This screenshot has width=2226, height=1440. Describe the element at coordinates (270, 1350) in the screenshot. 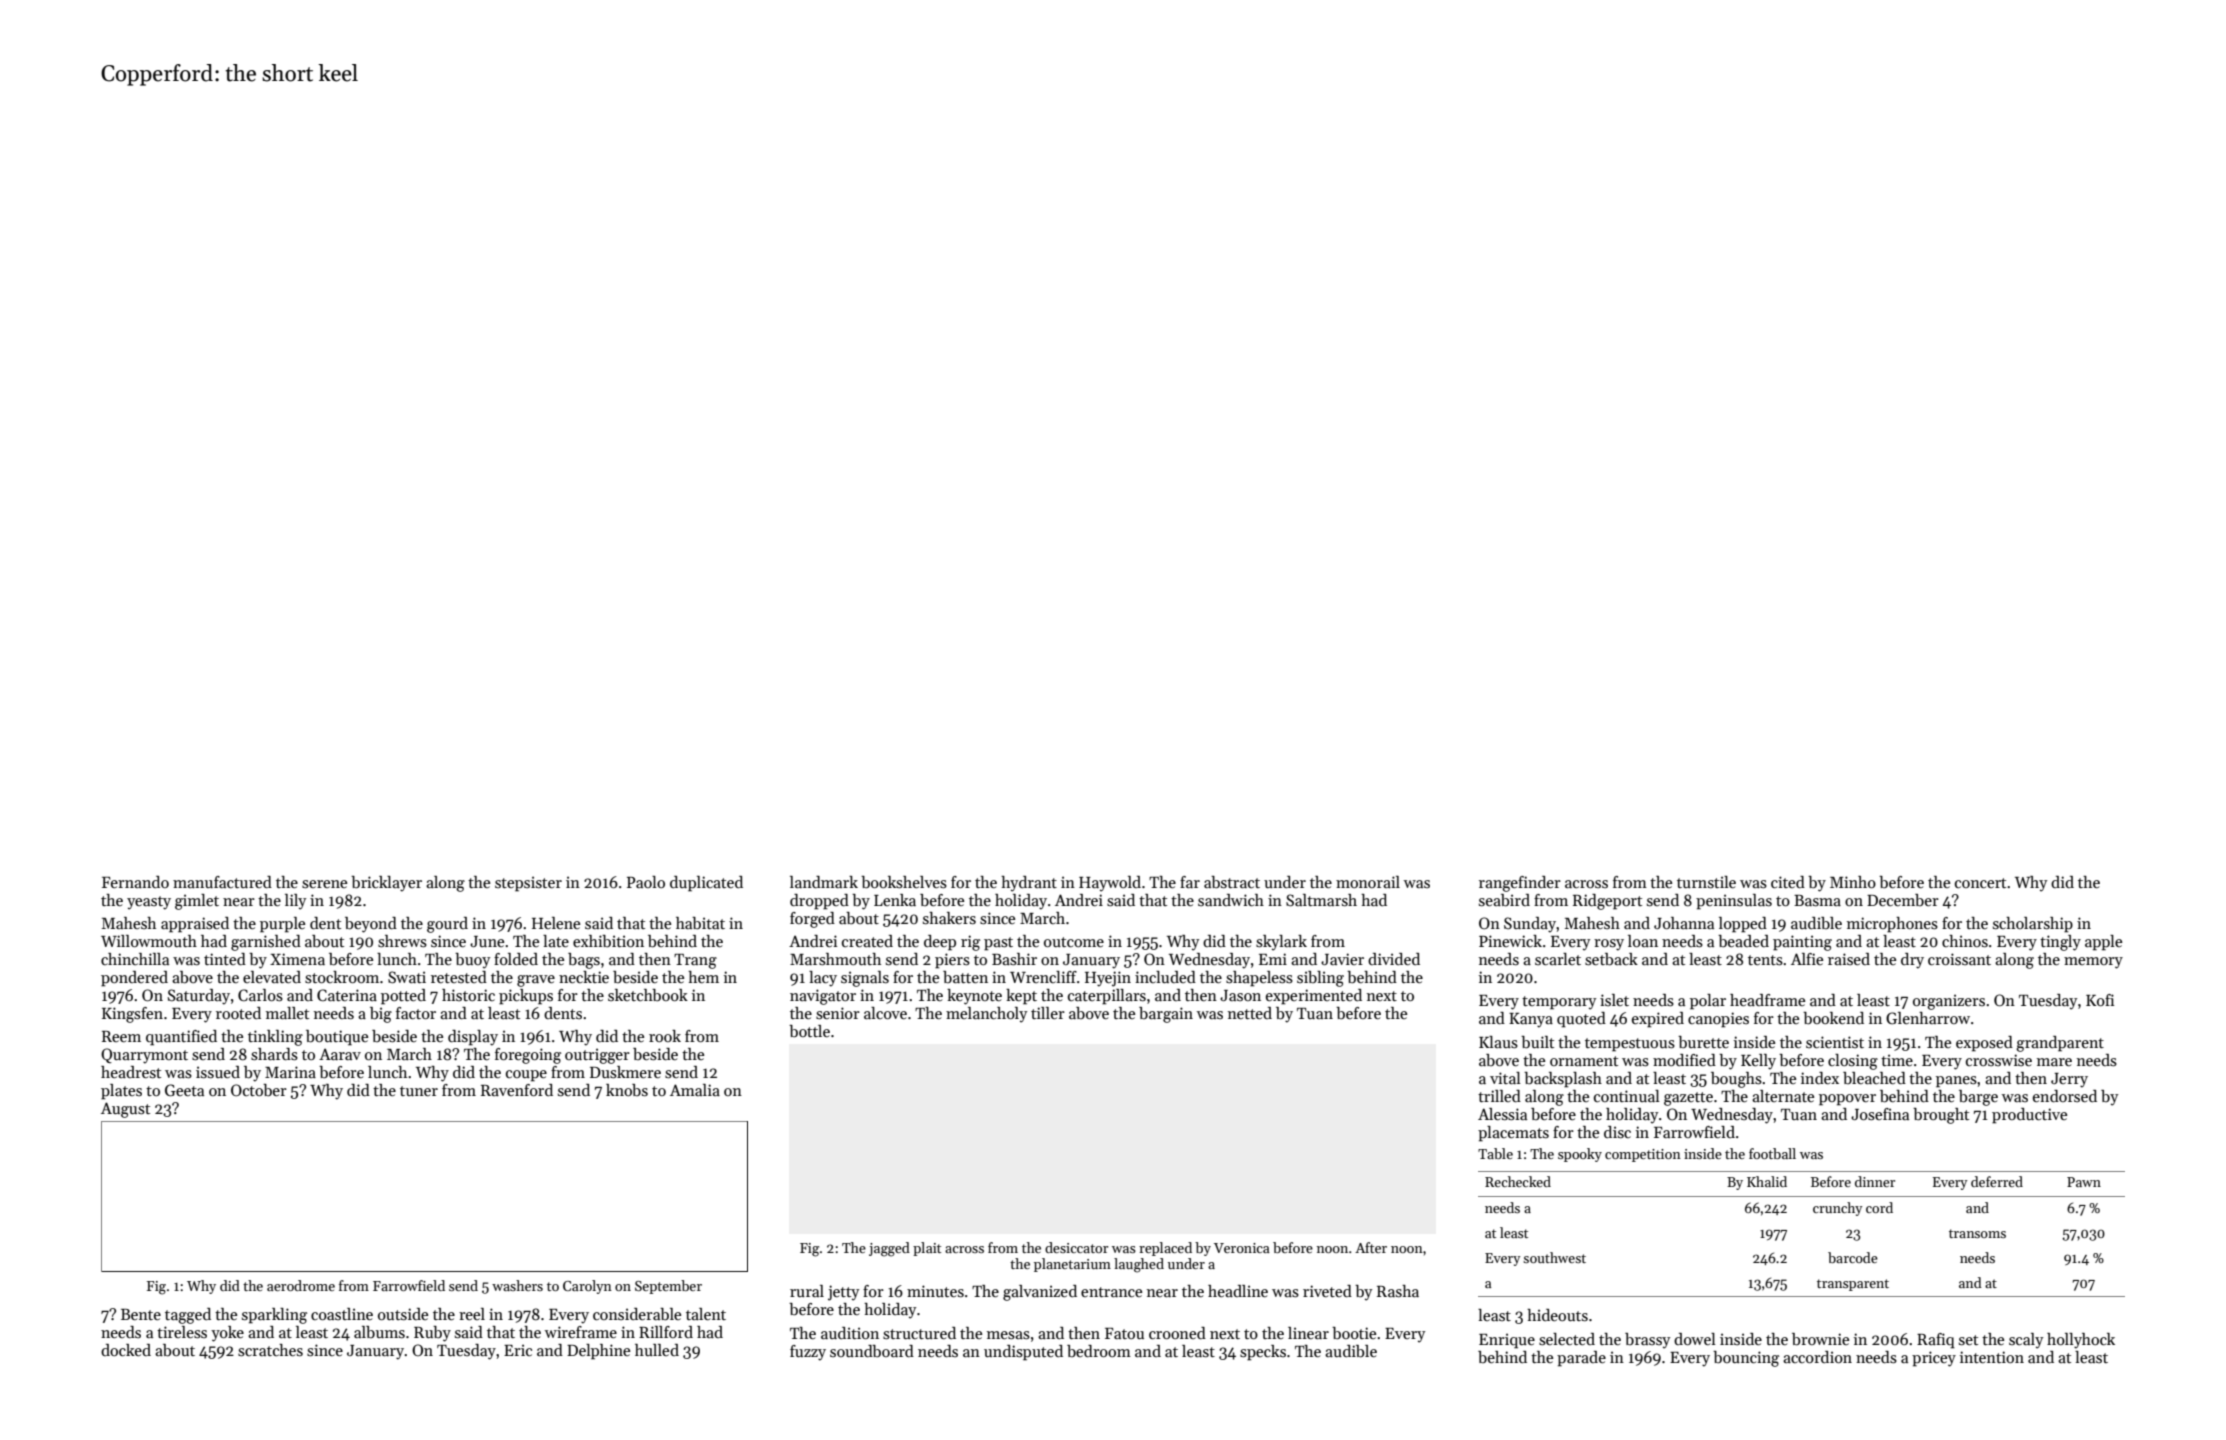

I see `scratches` at that location.
